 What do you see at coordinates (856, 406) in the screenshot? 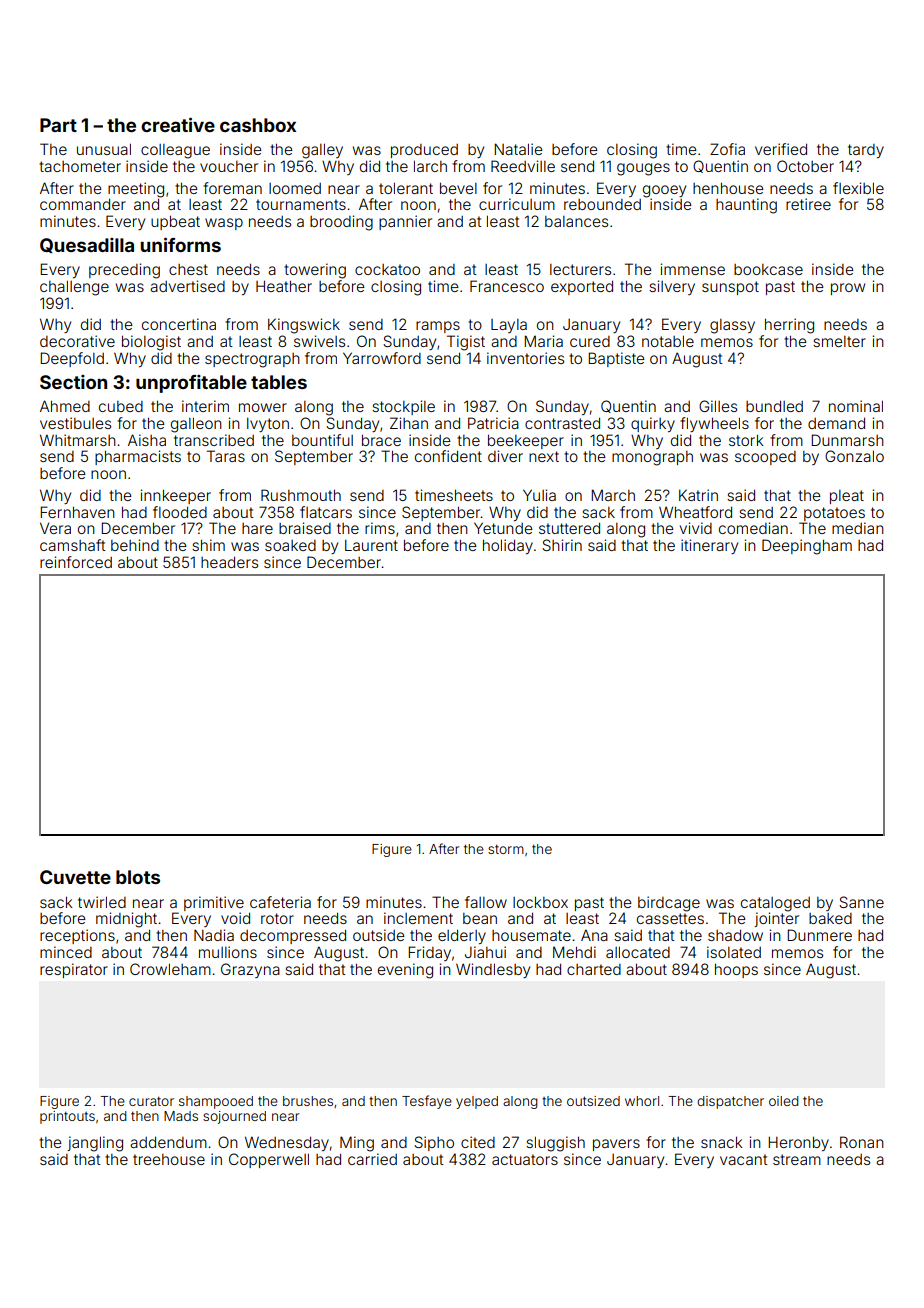
I see `nominal` at bounding box center [856, 406].
